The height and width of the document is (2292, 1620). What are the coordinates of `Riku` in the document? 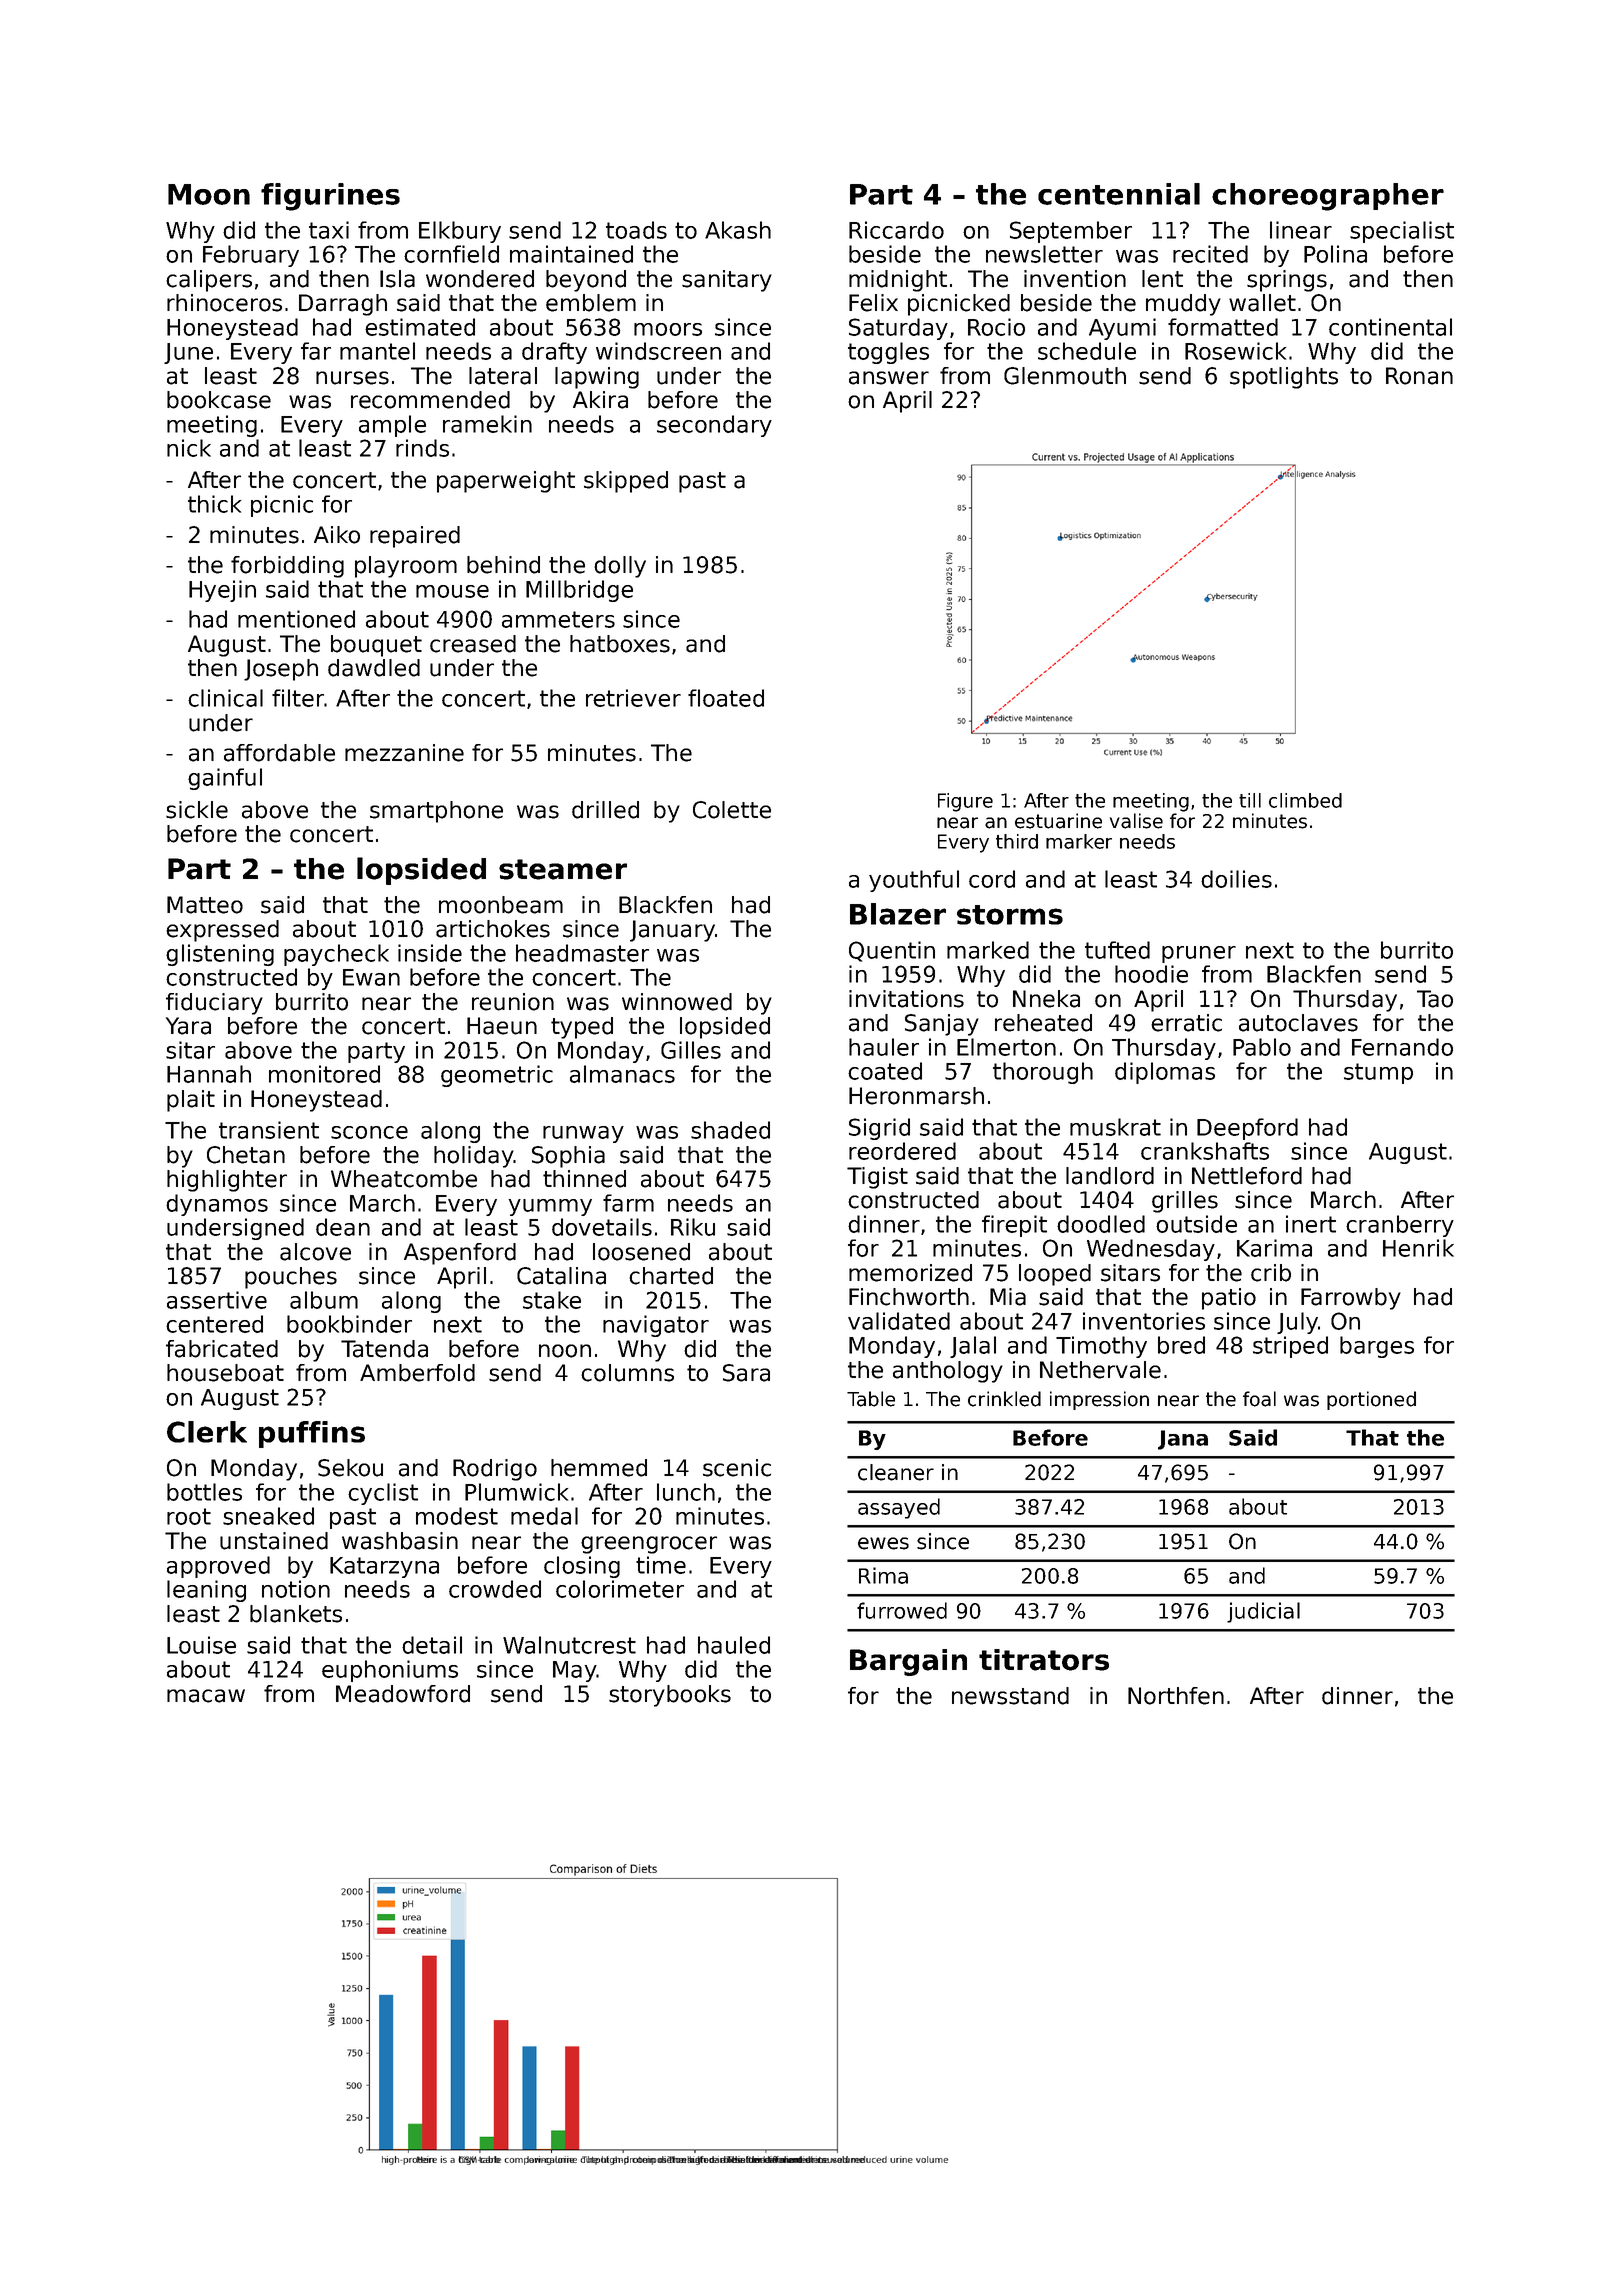 It's located at (693, 1227).
